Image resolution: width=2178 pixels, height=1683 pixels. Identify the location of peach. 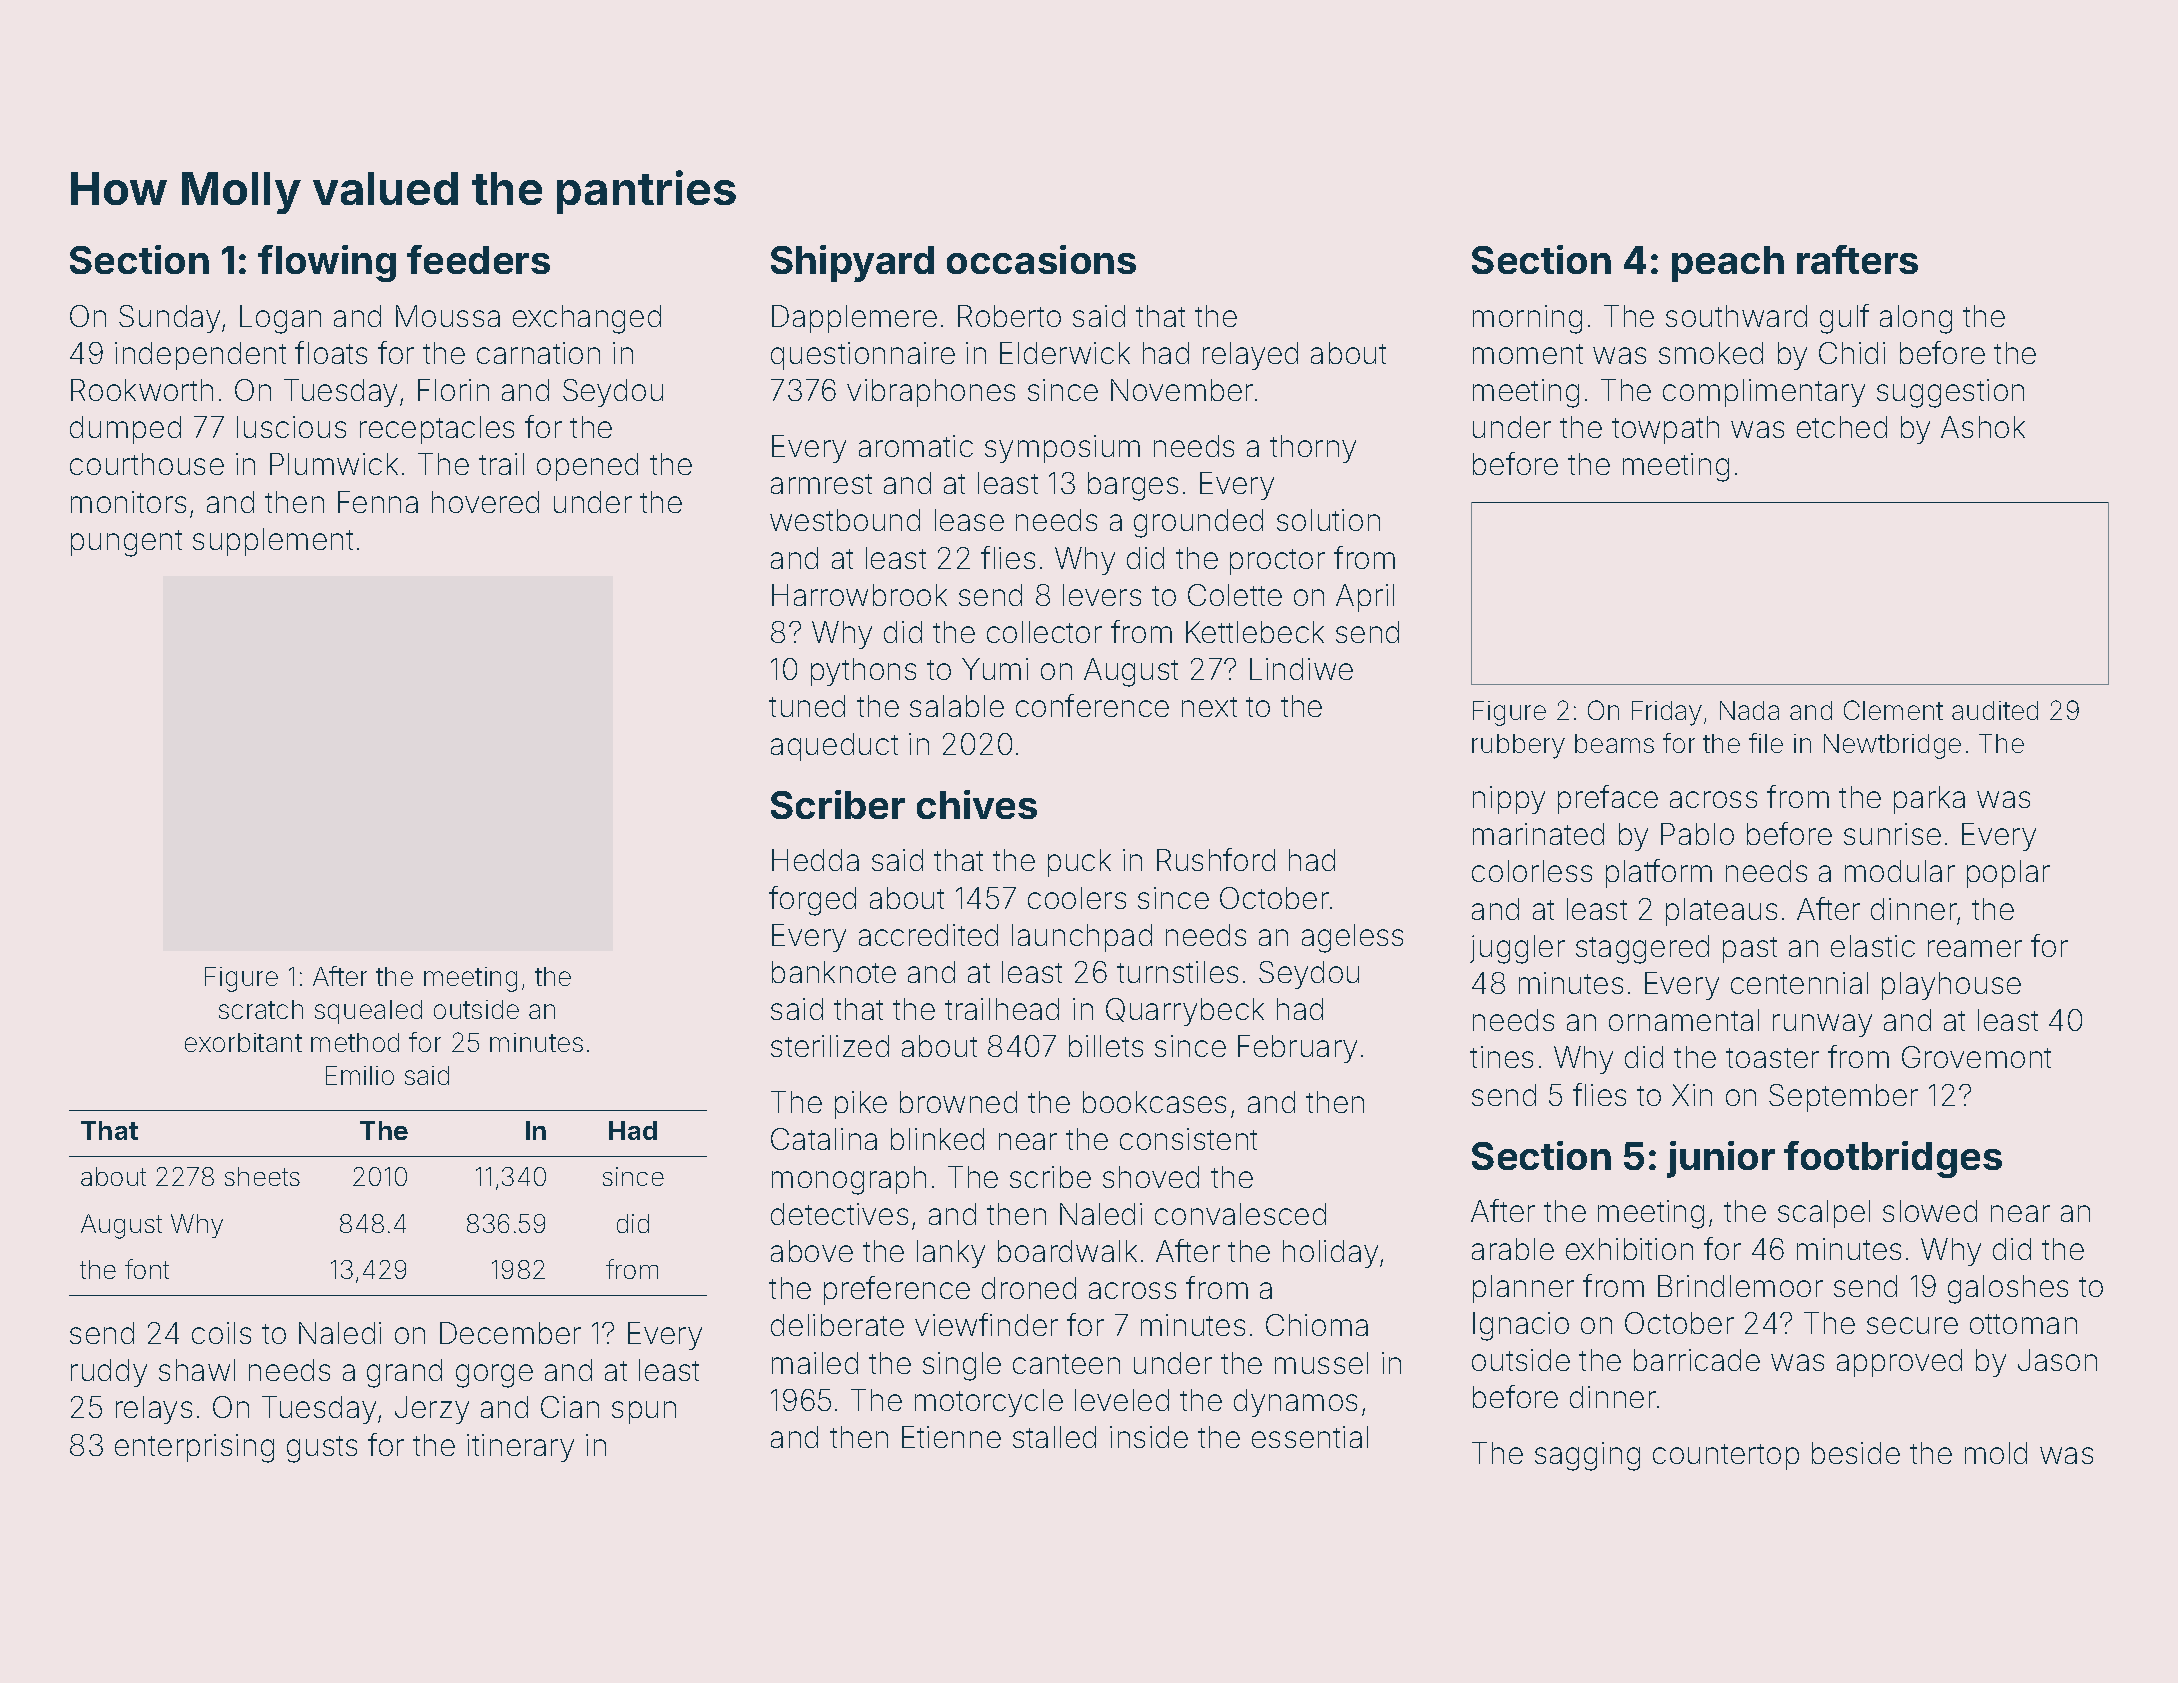
(1728, 264).
